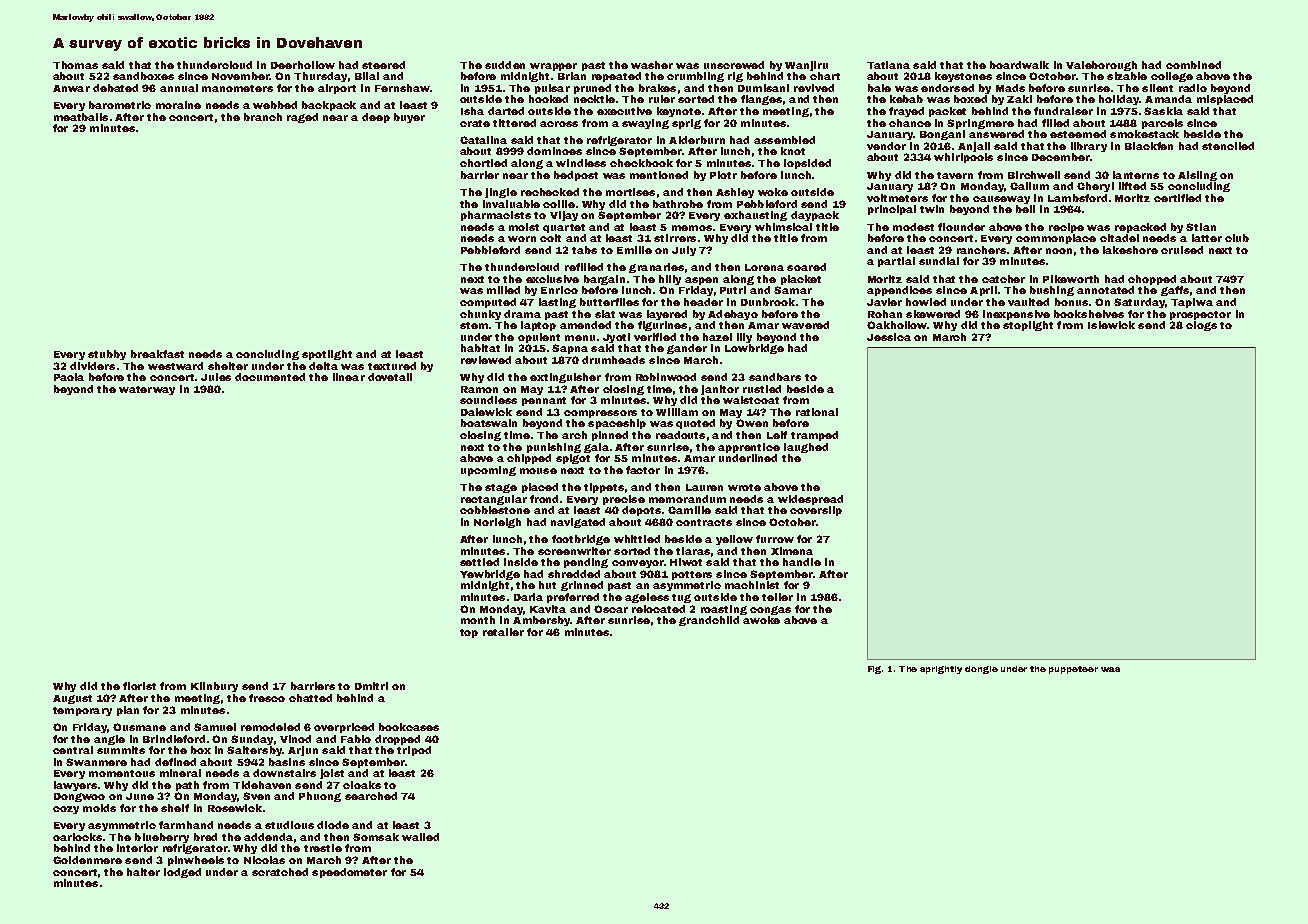  Describe the element at coordinates (147, 390) in the screenshot. I see `waterway` at that location.
